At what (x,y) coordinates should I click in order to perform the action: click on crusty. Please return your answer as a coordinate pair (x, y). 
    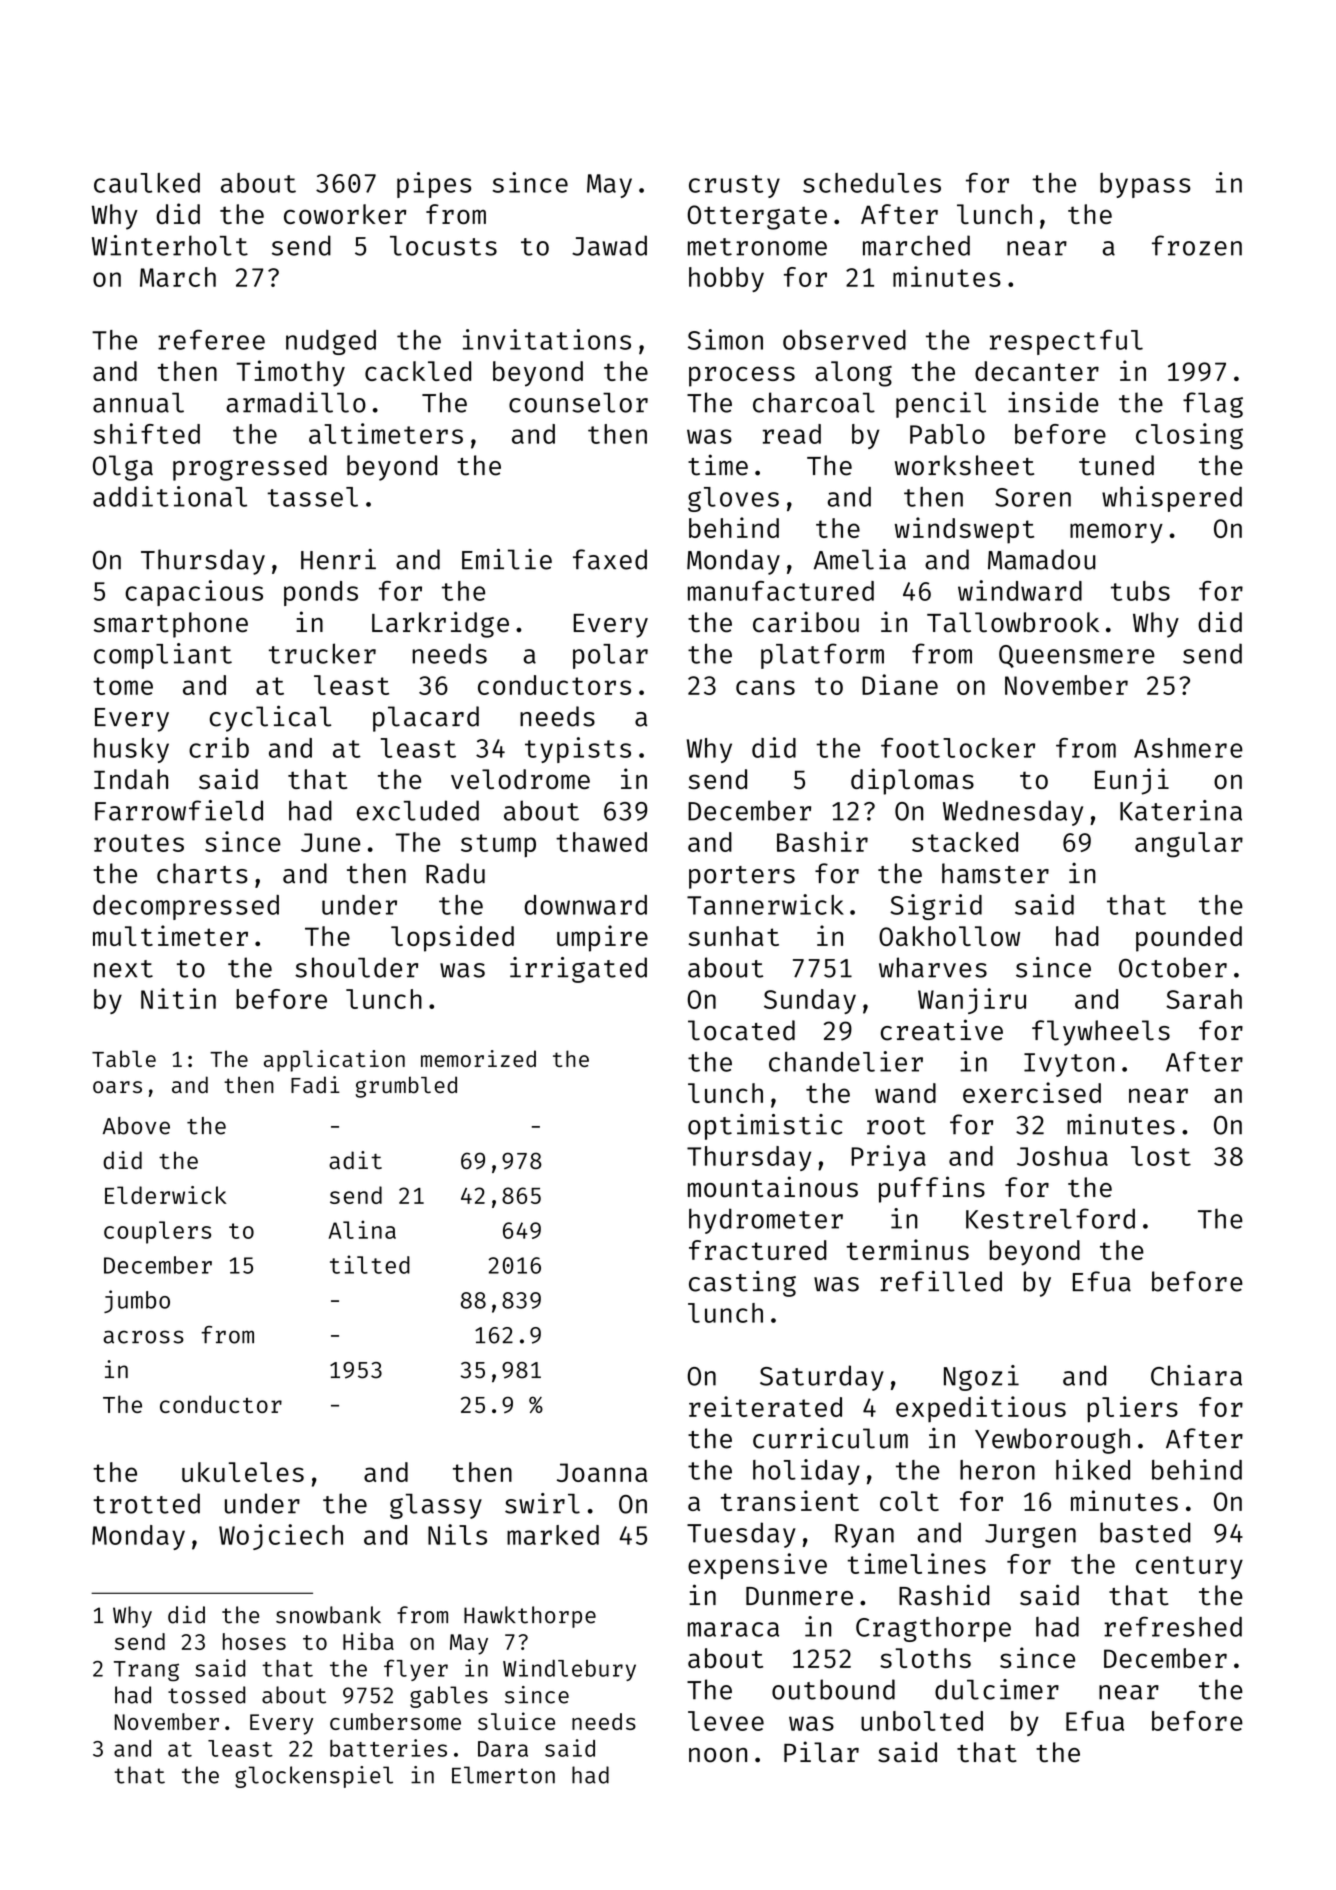
    Looking at the image, I should click on (734, 186).
